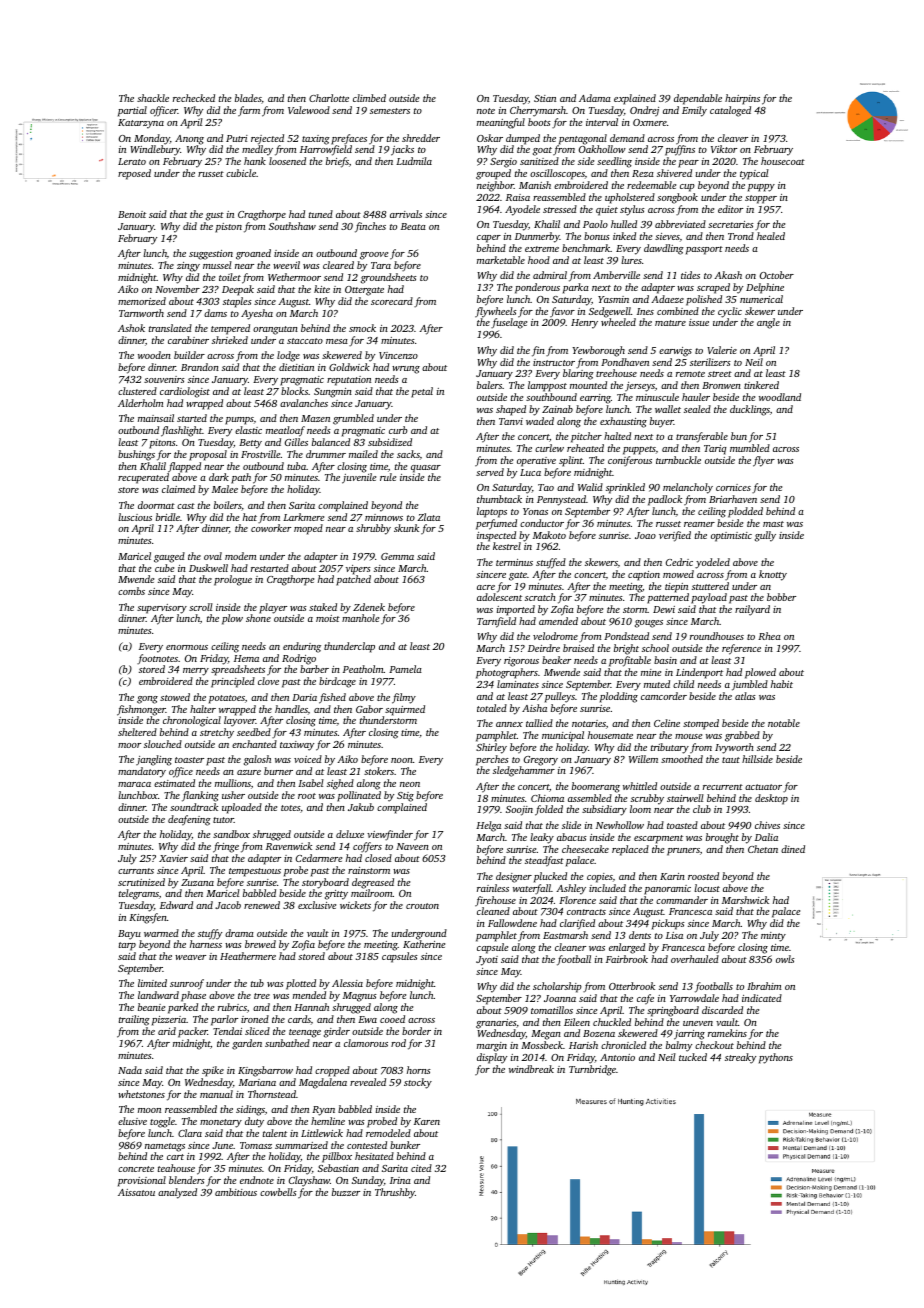 Image resolution: width=924 pixels, height=1308 pixels. Describe the element at coordinates (776, 1058) in the screenshot. I see `pythons` at that location.
